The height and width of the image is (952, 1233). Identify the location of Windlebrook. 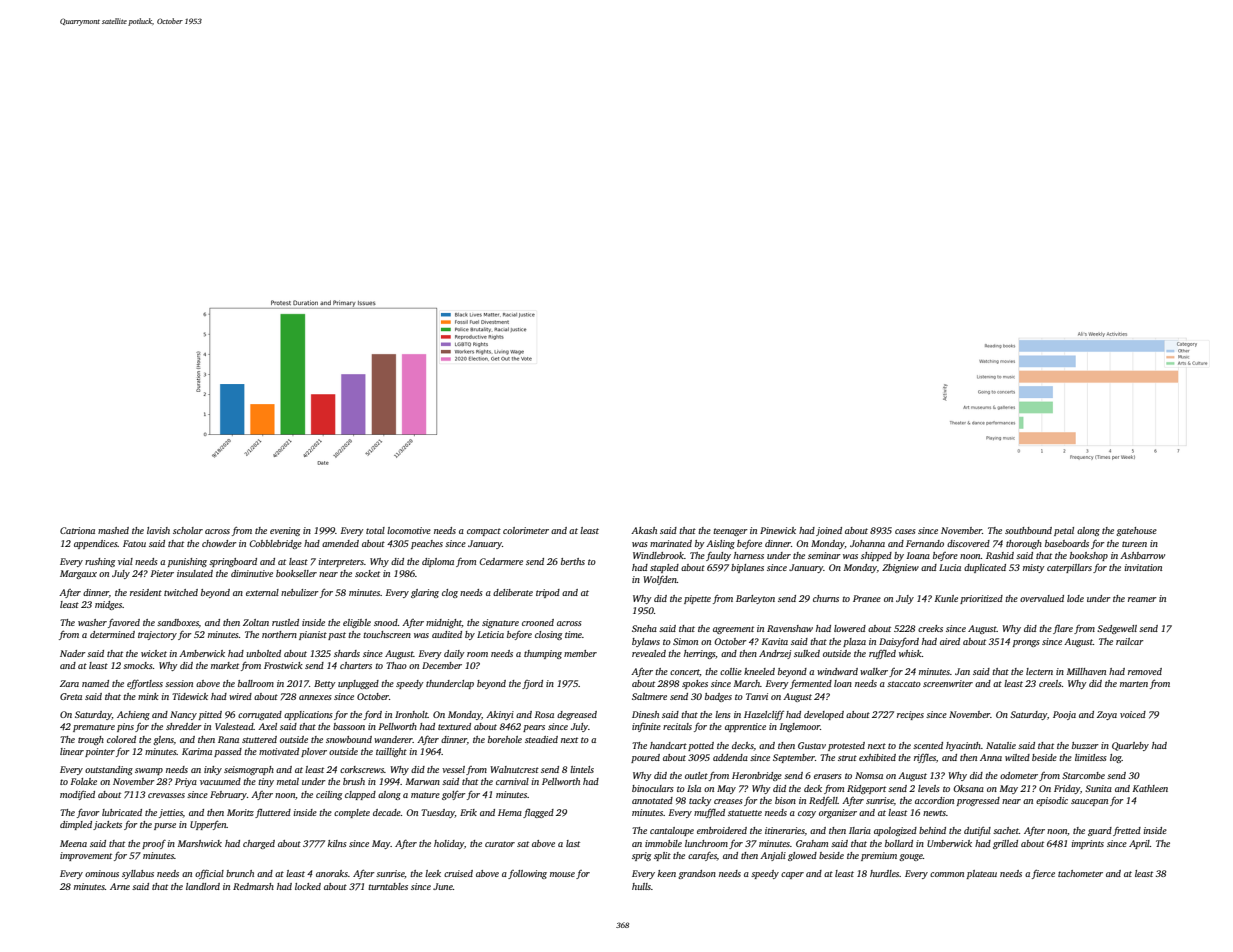
(658, 555).
